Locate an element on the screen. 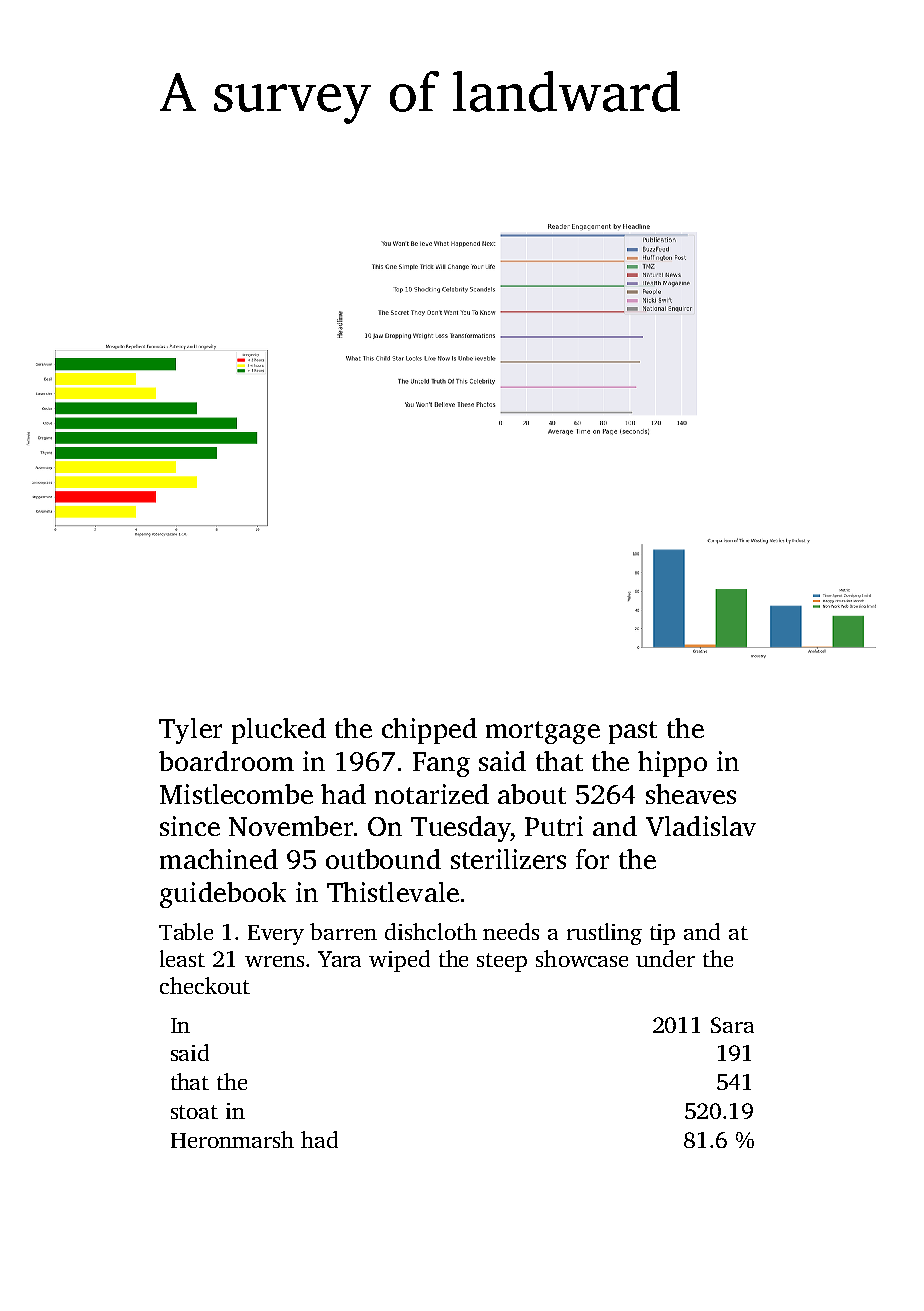  chipped is located at coordinates (429, 731).
